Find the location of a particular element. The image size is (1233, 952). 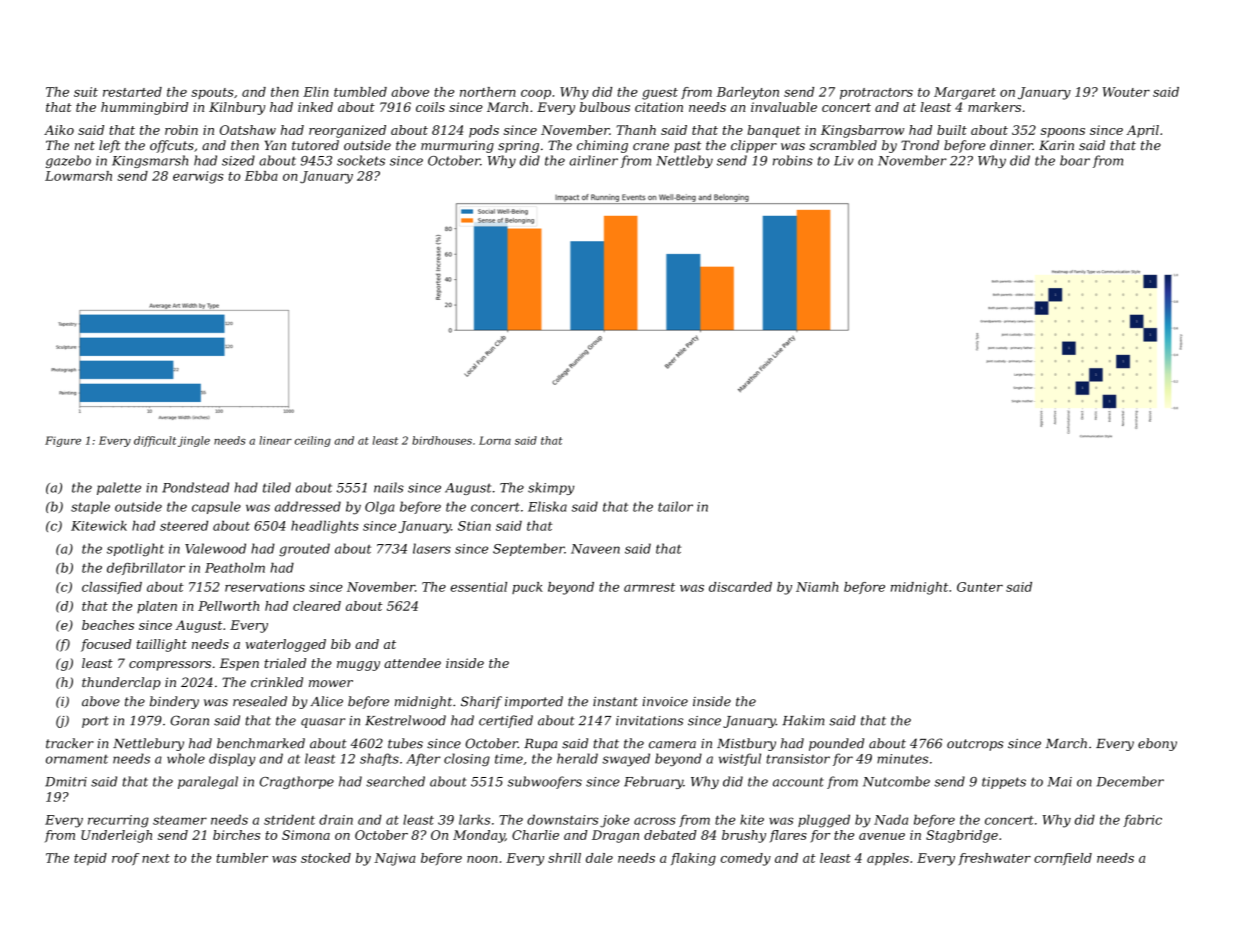

Elin is located at coordinates (316, 92).
